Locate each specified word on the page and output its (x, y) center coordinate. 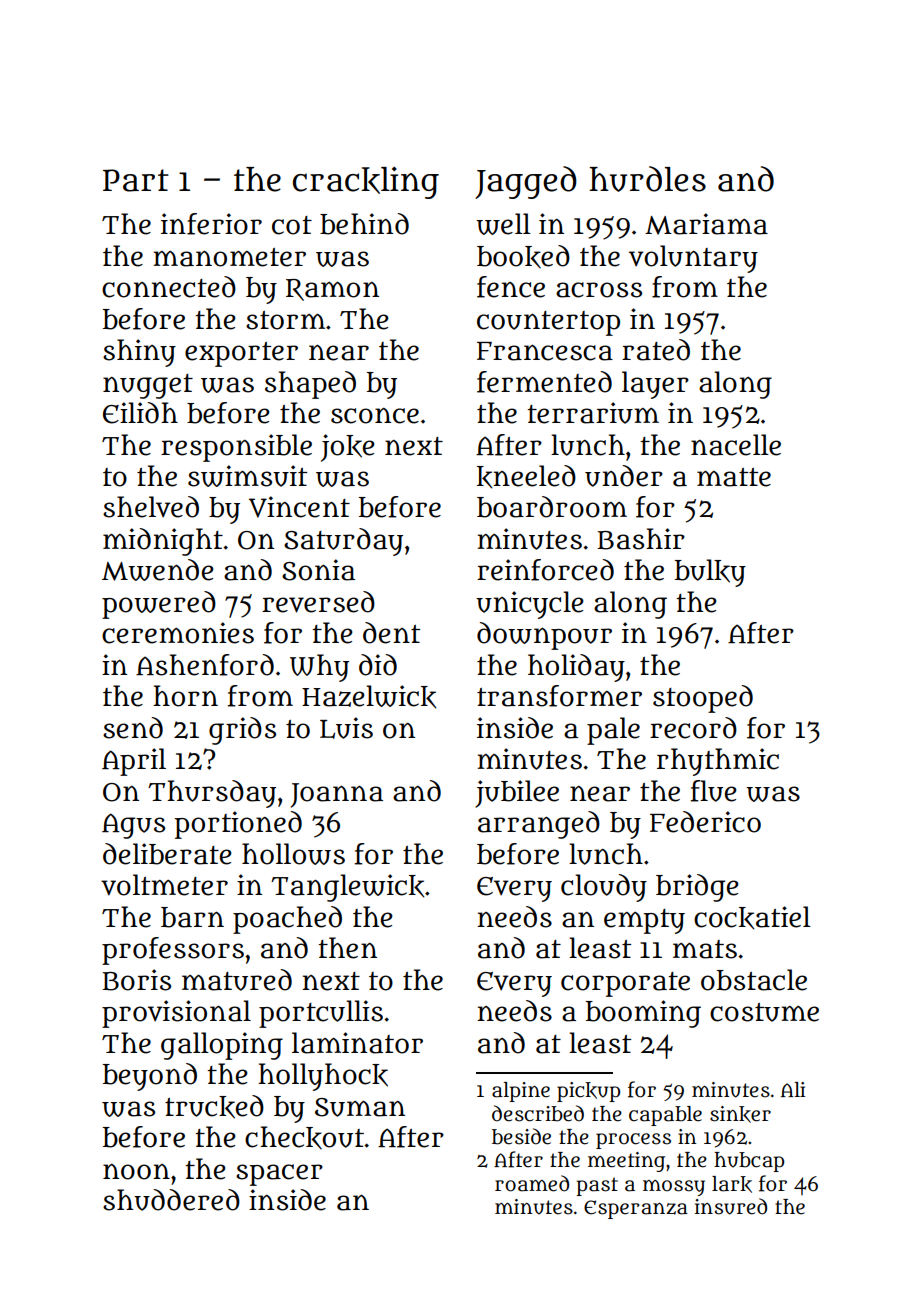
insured (731, 1206)
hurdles (647, 179)
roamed (532, 1183)
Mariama (706, 224)
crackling (366, 183)
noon (136, 1172)
